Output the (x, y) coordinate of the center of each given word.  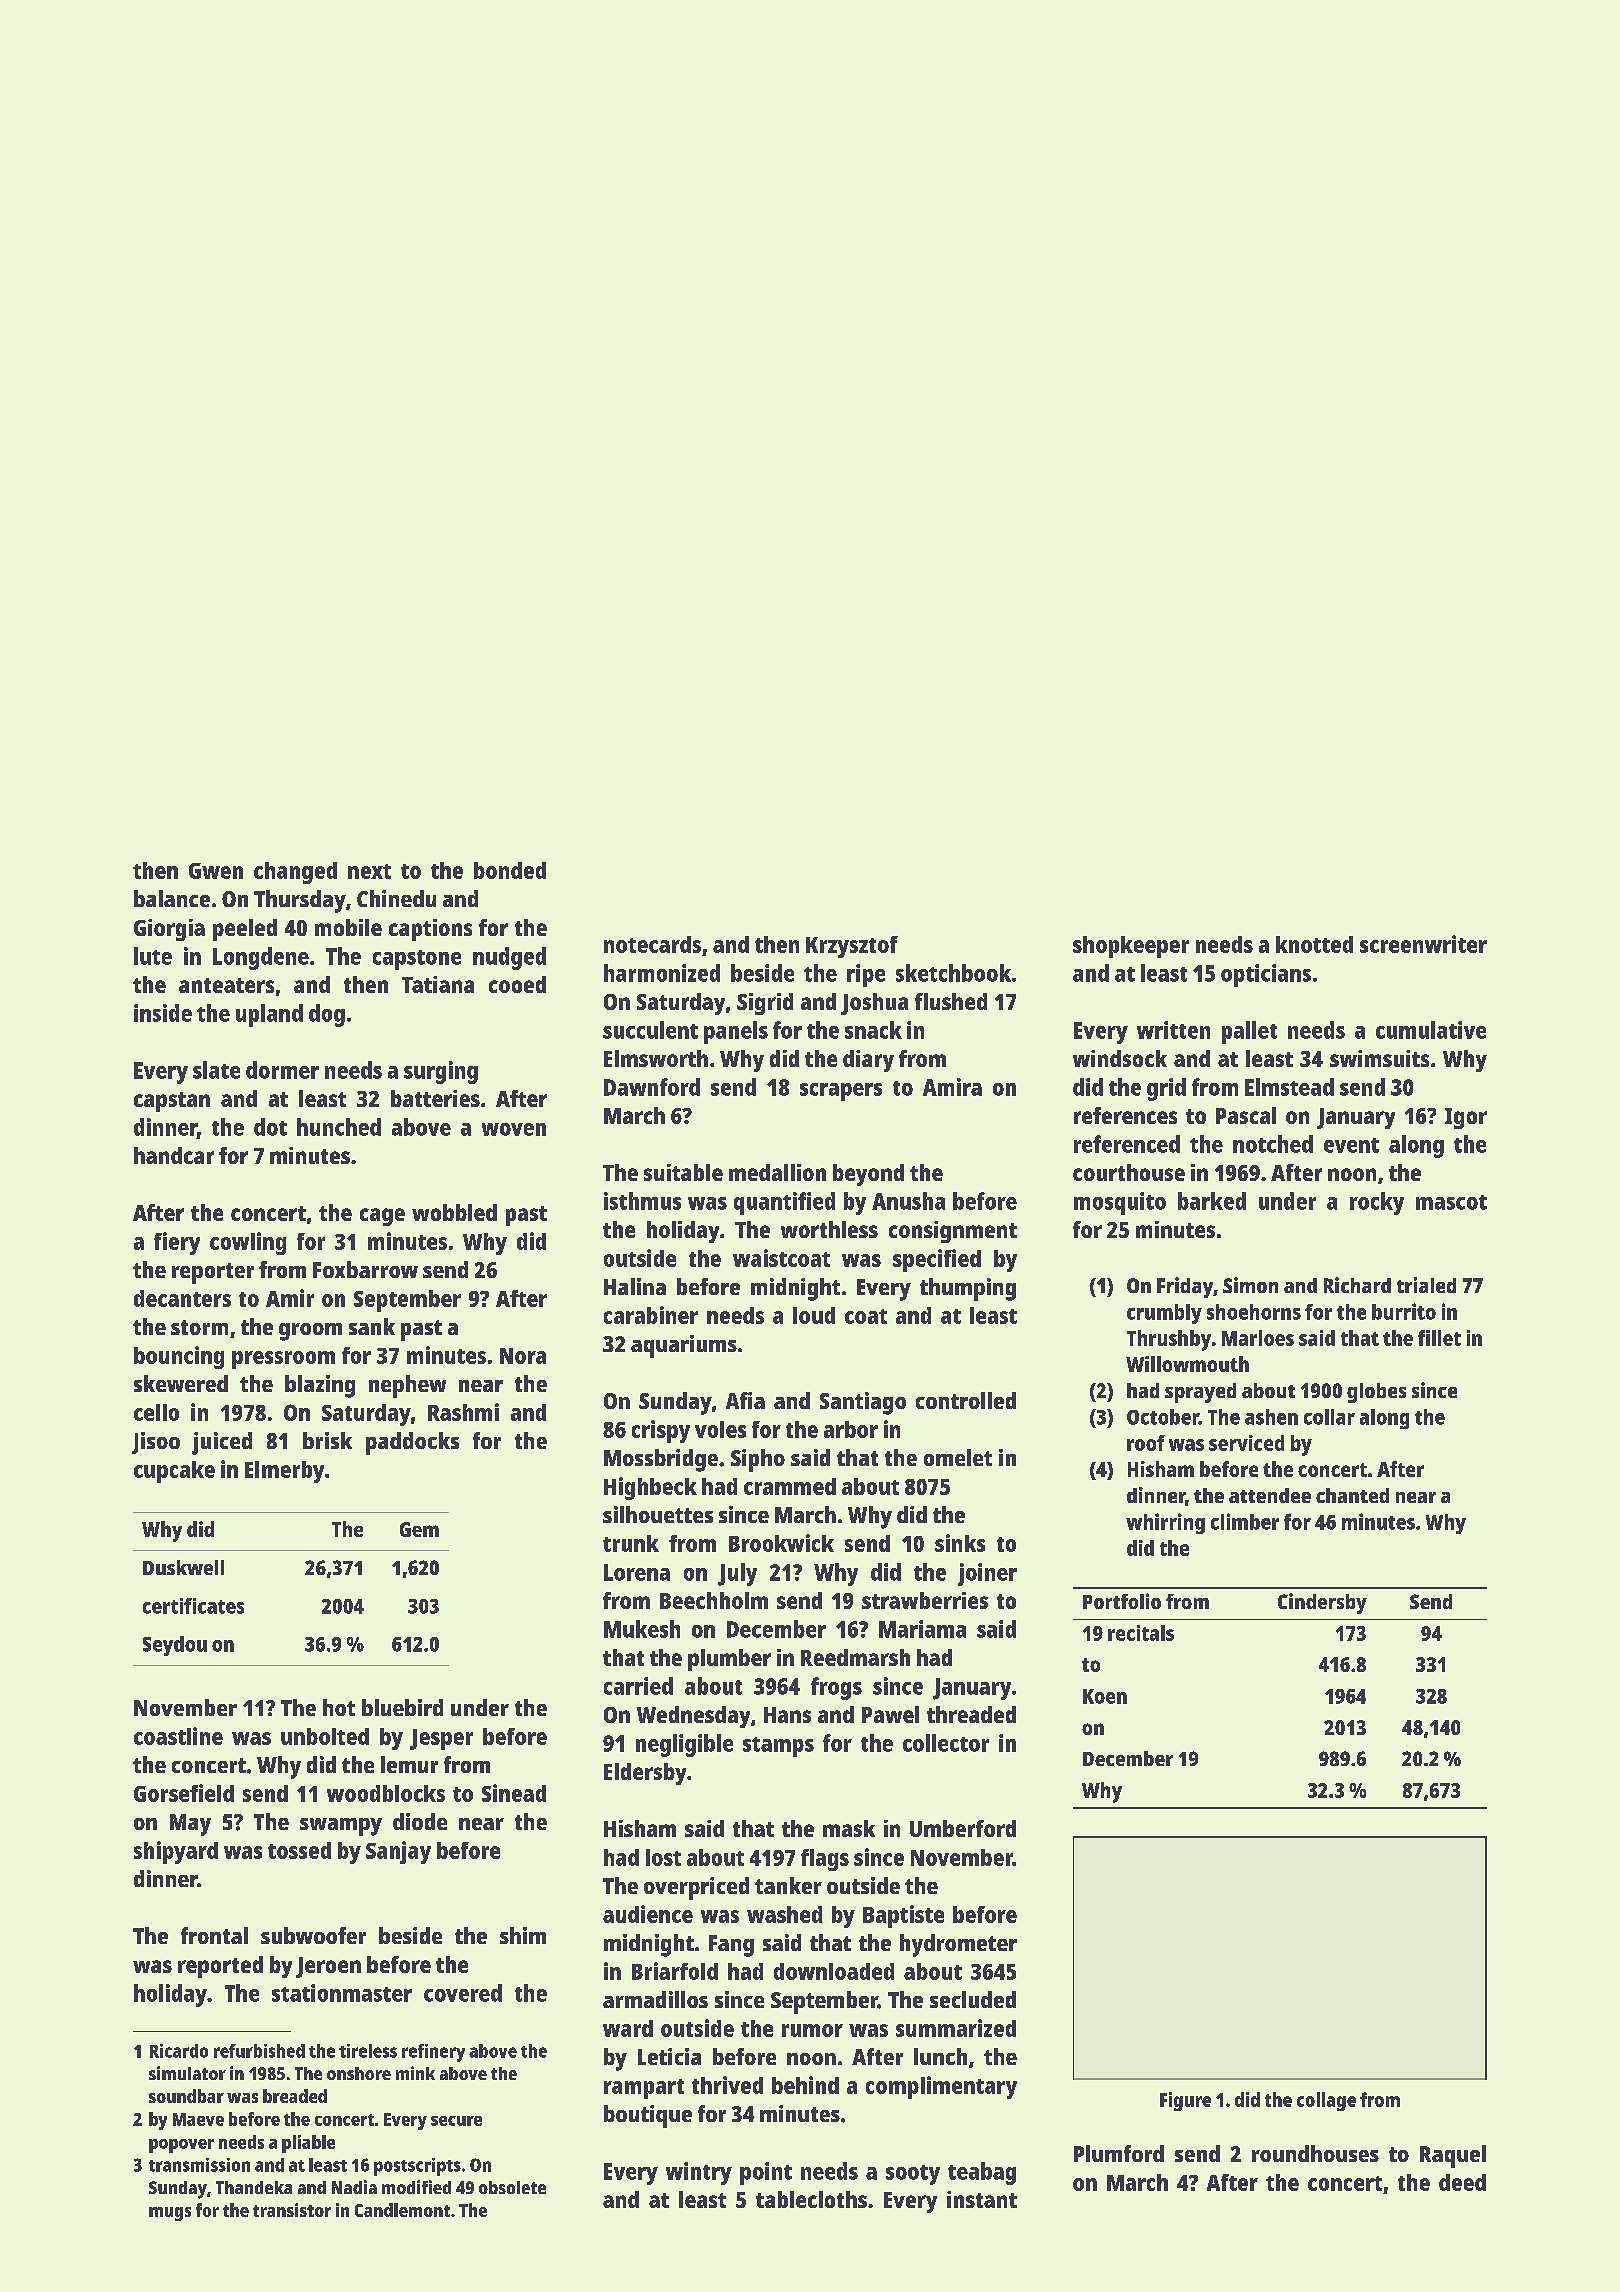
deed (1462, 2182)
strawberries (925, 1600)
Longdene (261, 958)
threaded (971, 1714)
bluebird (402, 1707)
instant (982, 2199)
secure (456, 2121)
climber (1245, 1521)
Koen (1105, 1696)
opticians (1266, 975)
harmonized (662, 973)
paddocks (412, 1443)
